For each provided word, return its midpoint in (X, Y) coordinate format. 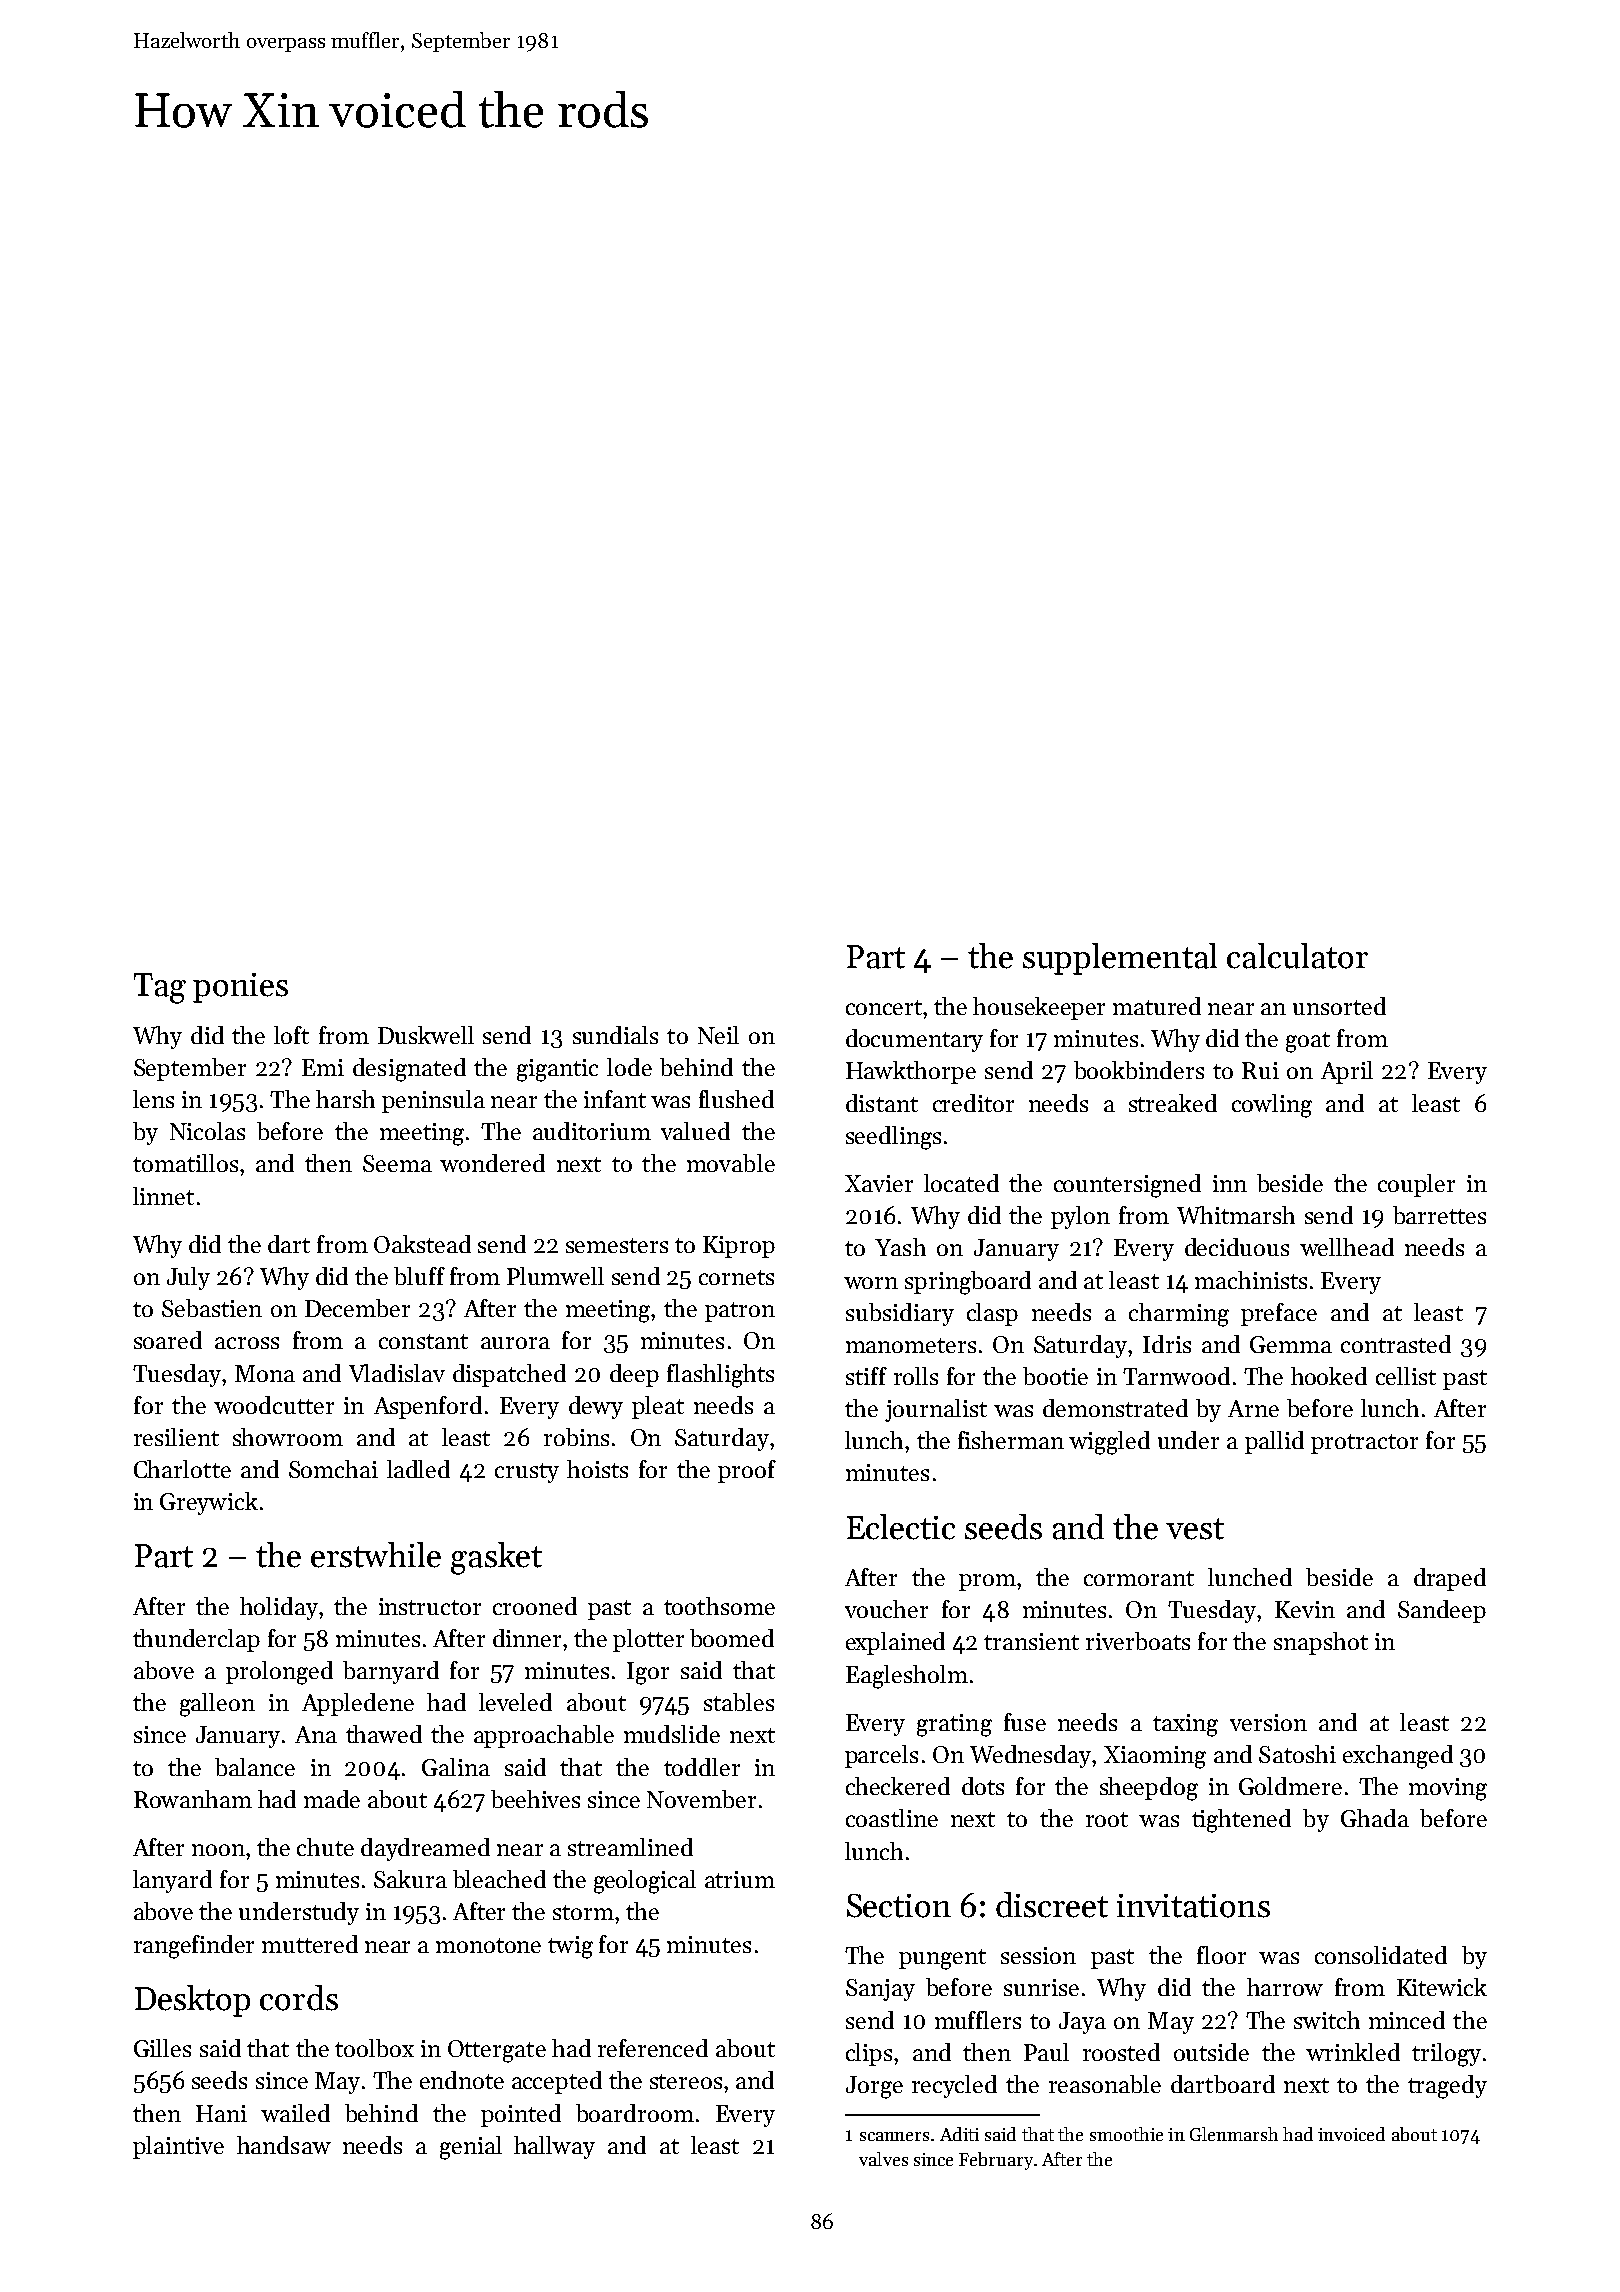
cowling (1272, 1106)
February (996, 2161)
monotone (488, 1945)
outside (1211, 2052)
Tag (160, 988)
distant (882, 1103)
